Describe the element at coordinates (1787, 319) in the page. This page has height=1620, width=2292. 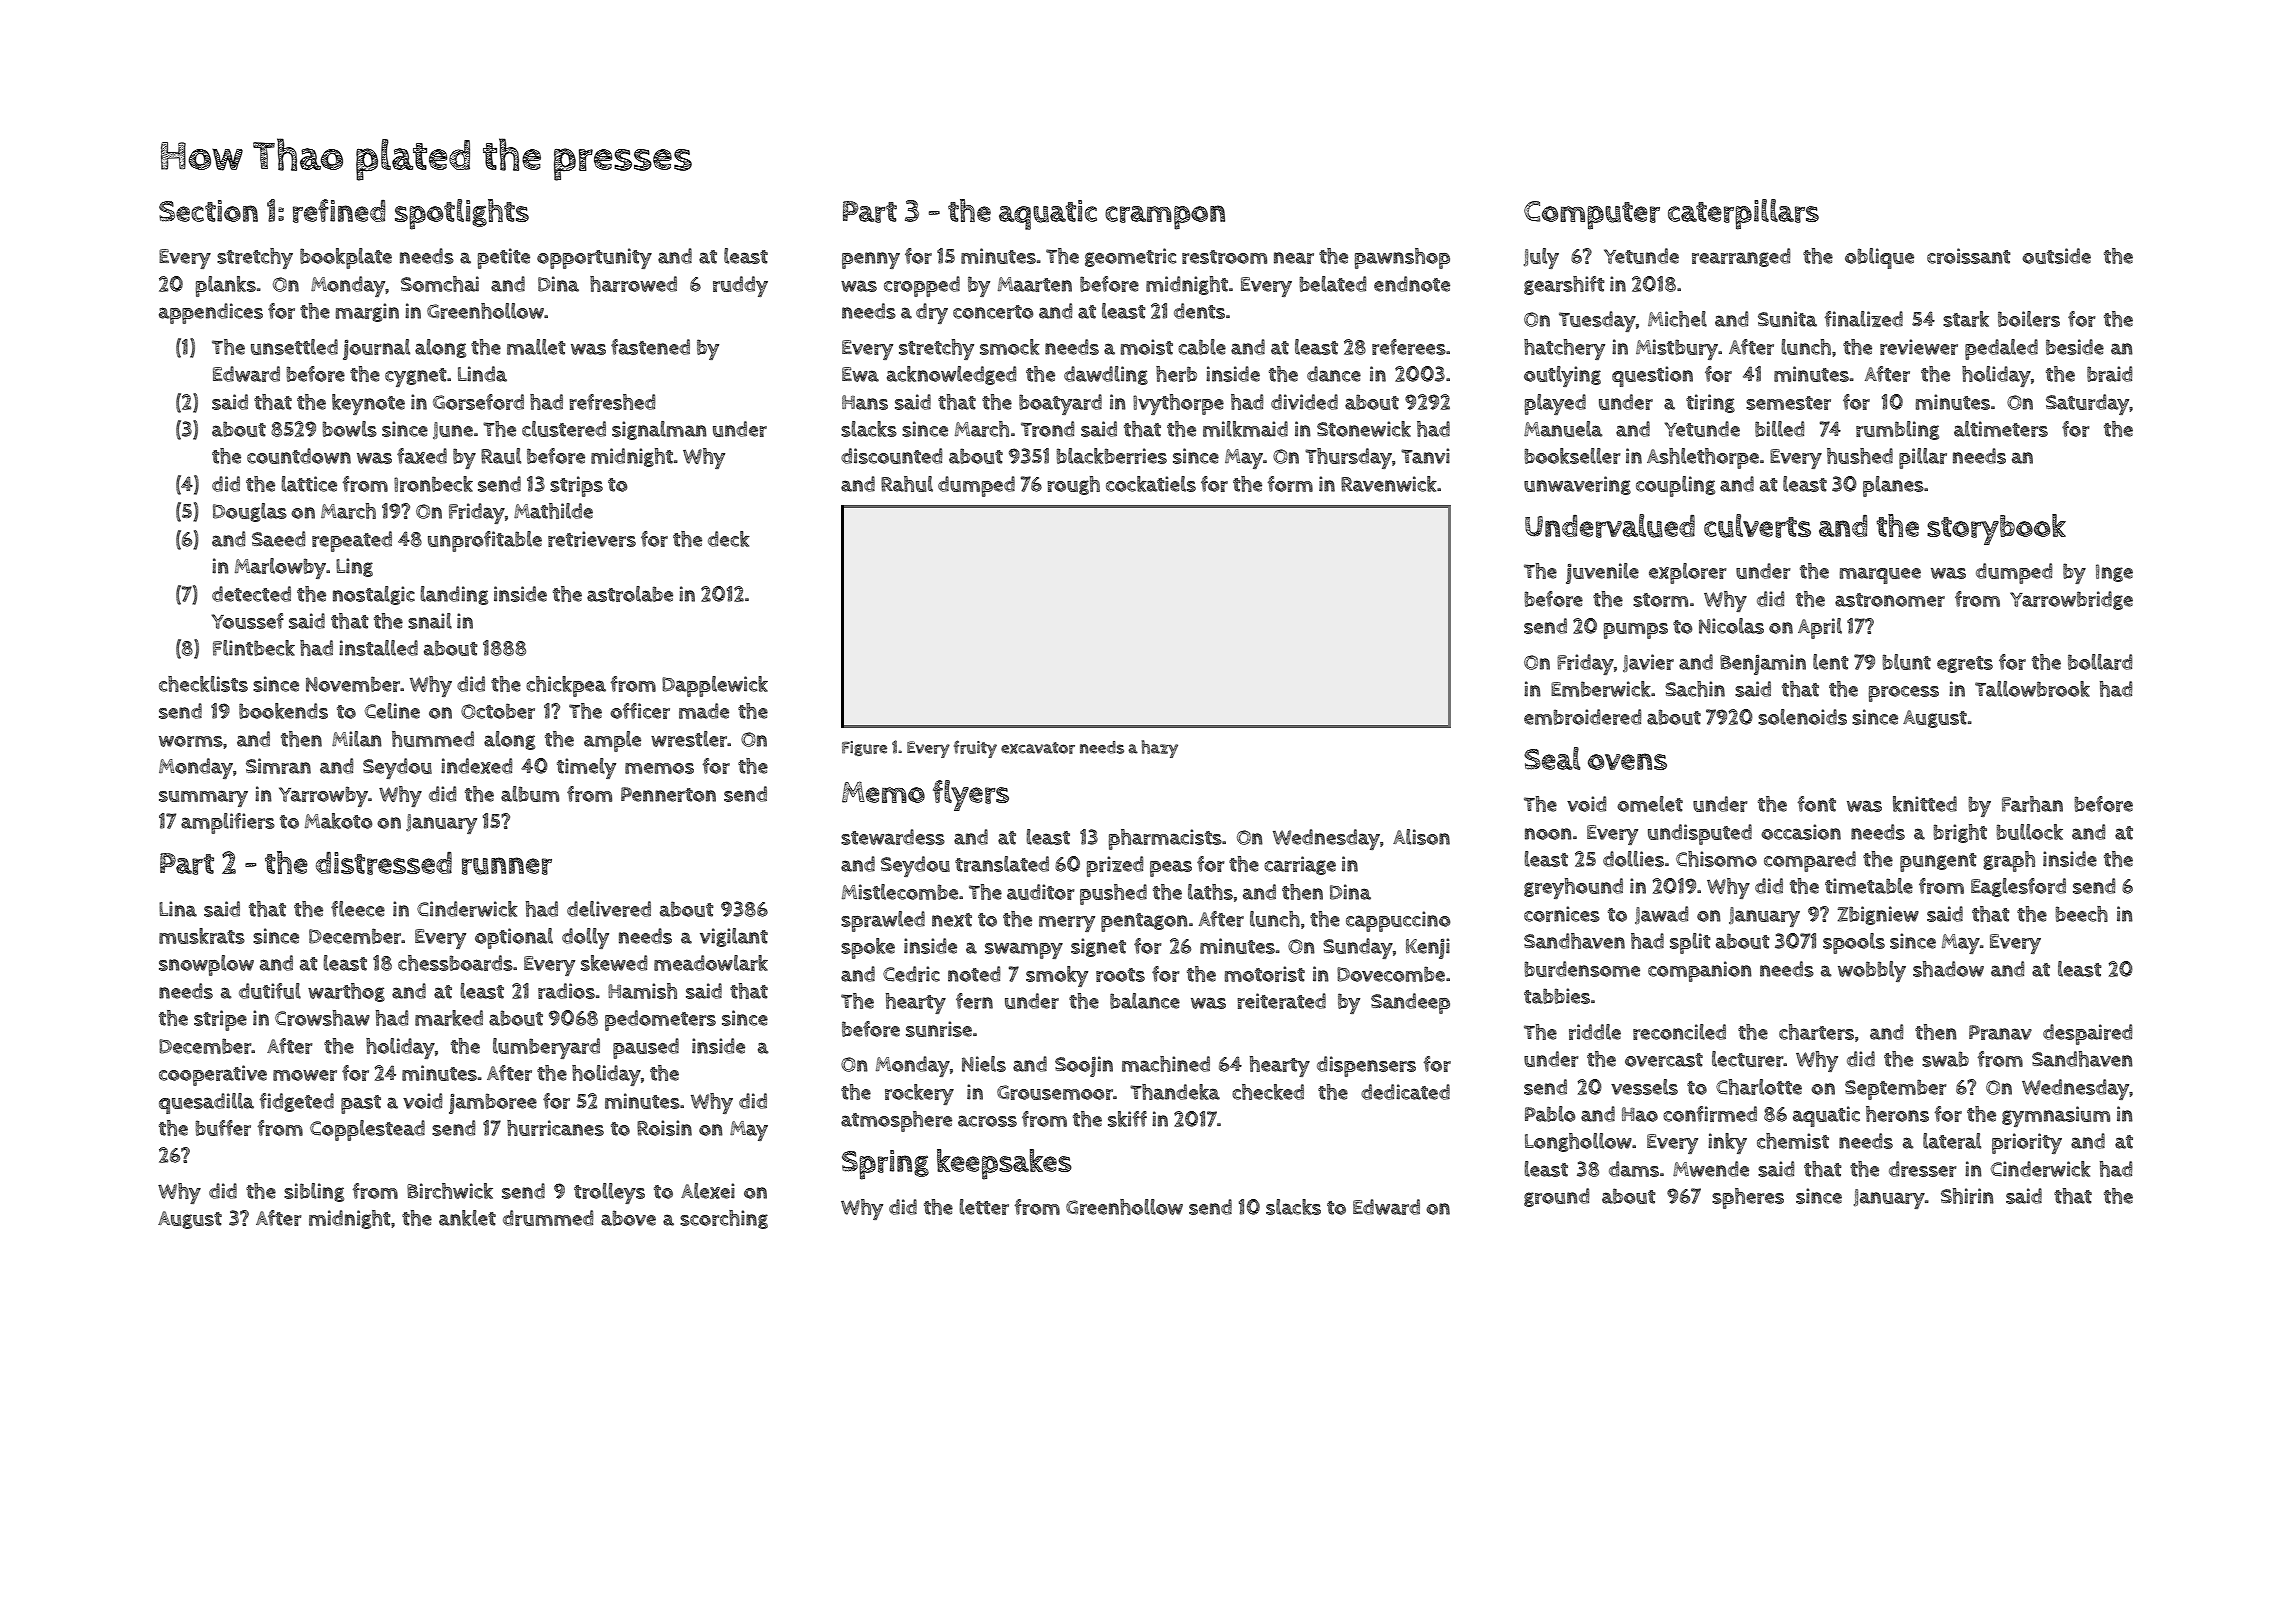
I see `Sunita` at that location.
